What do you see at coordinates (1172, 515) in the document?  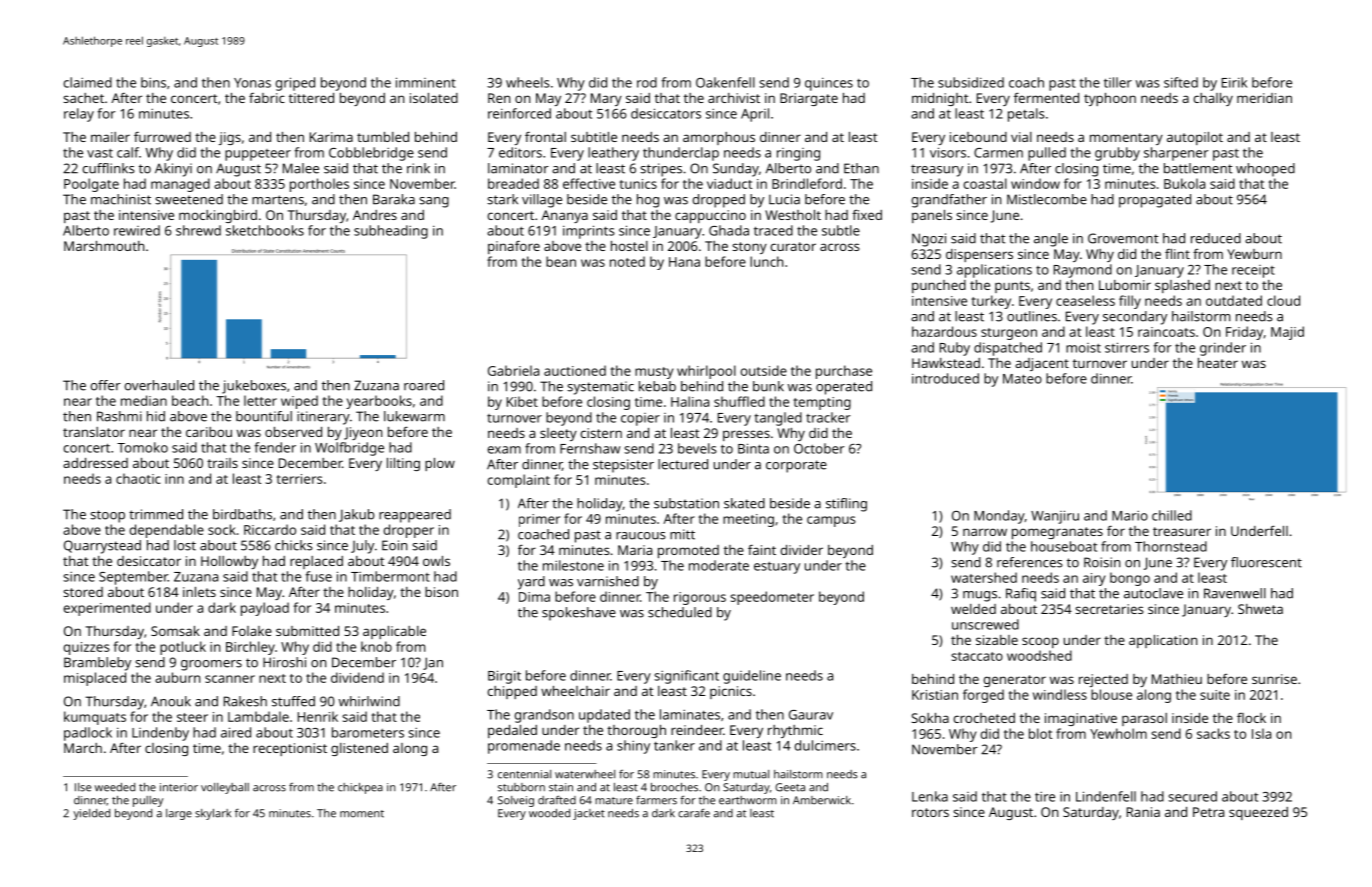 I see `chilled` at bounding box center [1172, 515].
